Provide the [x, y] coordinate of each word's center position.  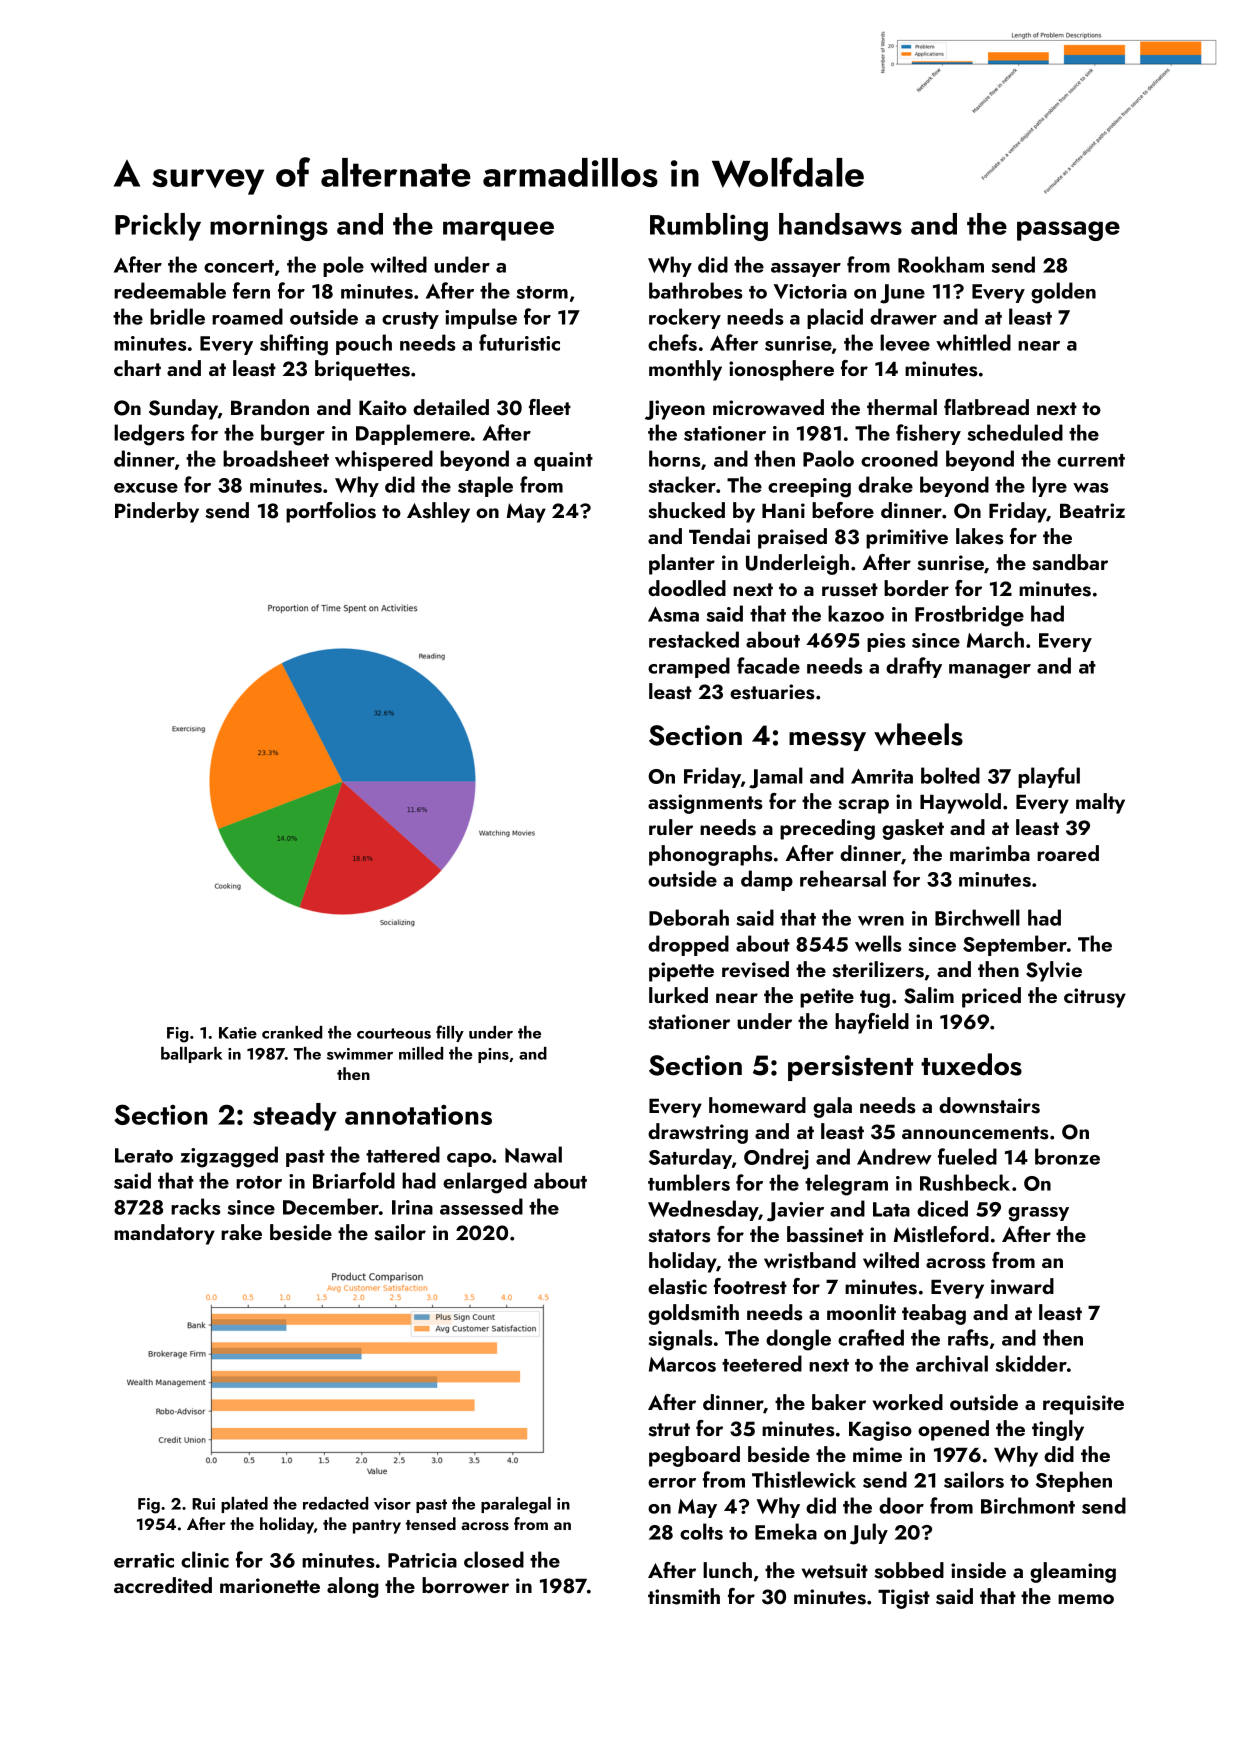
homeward [757, 1105]
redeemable [170, 290]
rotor [259, 1182]
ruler [671, 827]
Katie [238, 1033]
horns [675, 458]
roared [1068, 853]
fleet [550, 407]
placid [835, 318]
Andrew [894, 1156]
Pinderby [157, 512]
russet [850, 590]
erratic [144, 1560]
